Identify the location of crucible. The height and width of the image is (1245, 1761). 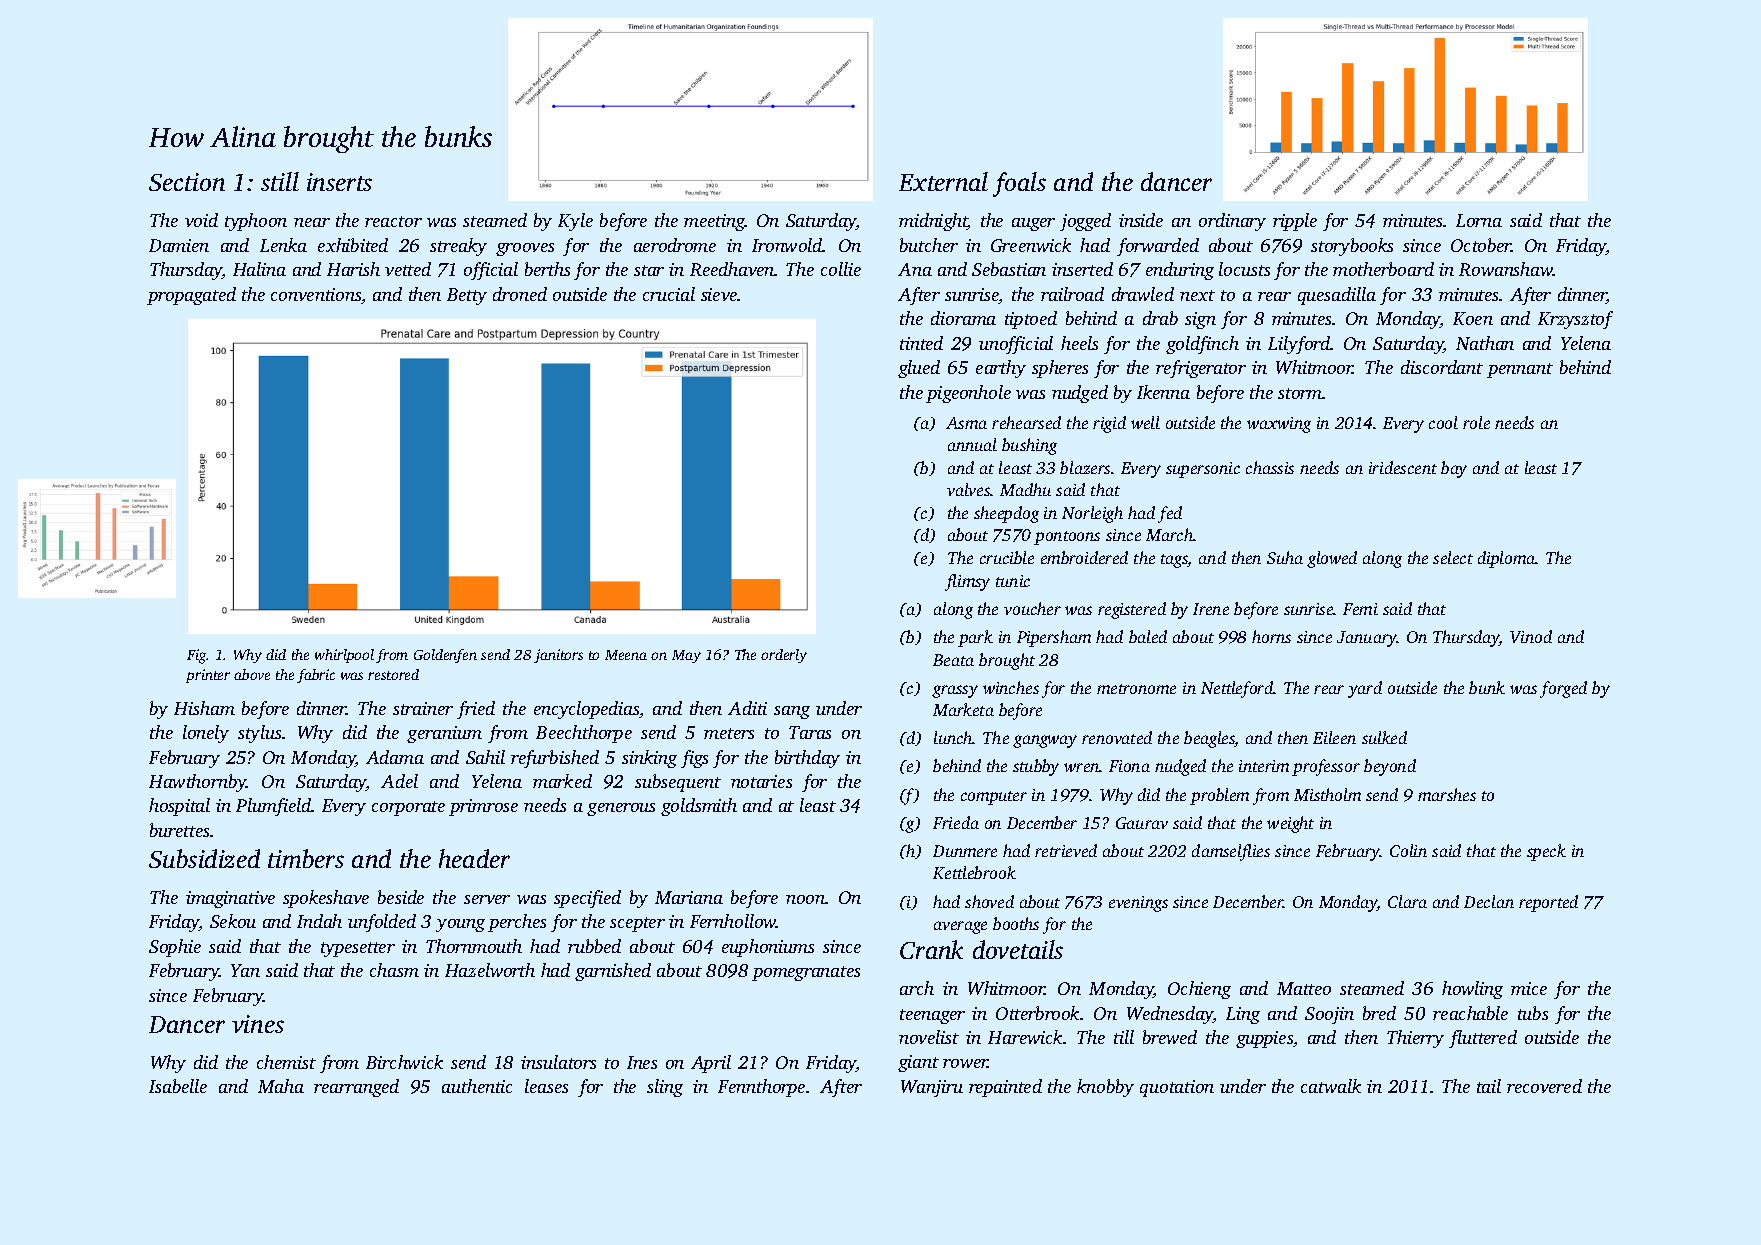
(1007, 557).
